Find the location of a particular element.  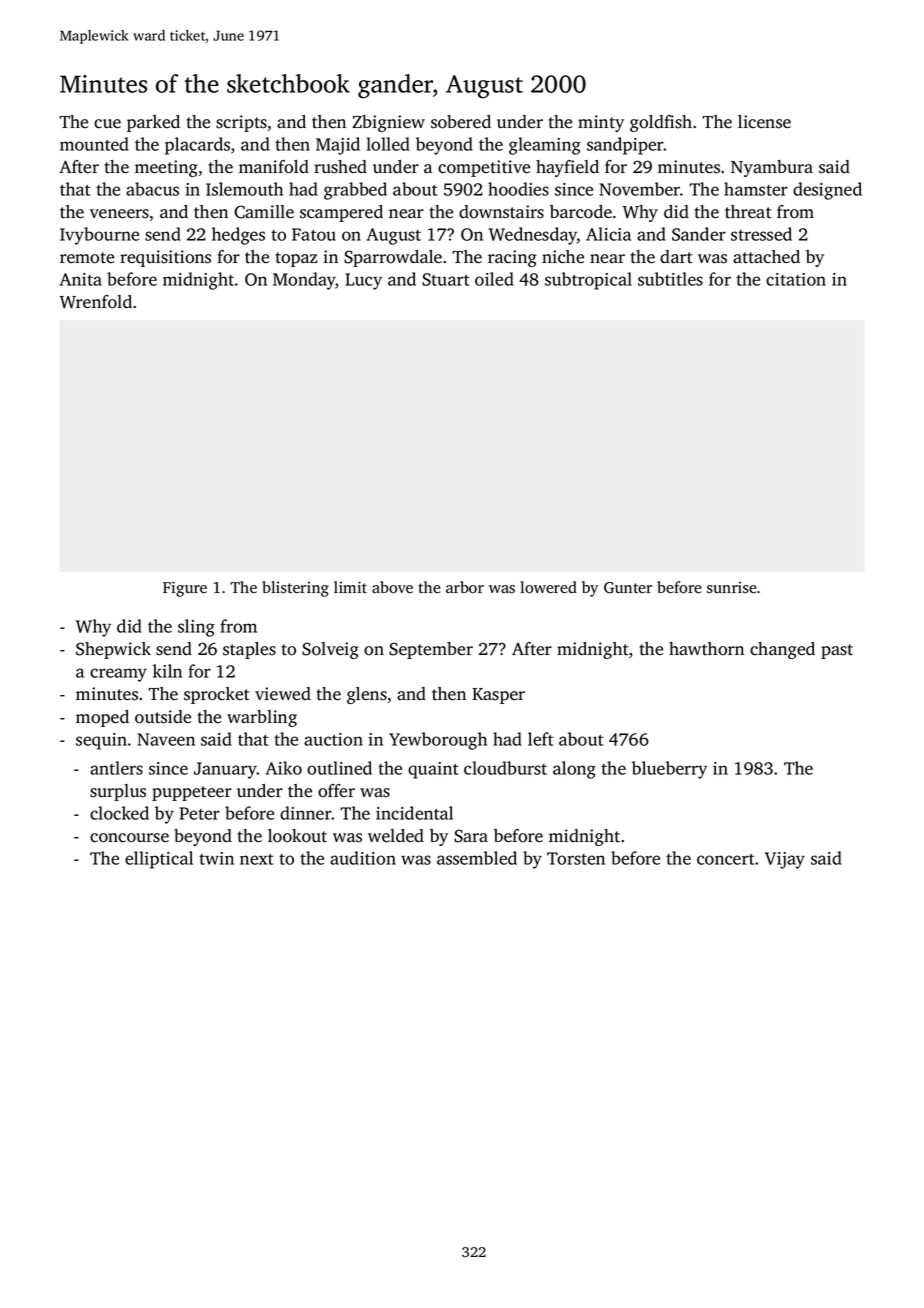

Peter is located at coordinates (199, 813).
